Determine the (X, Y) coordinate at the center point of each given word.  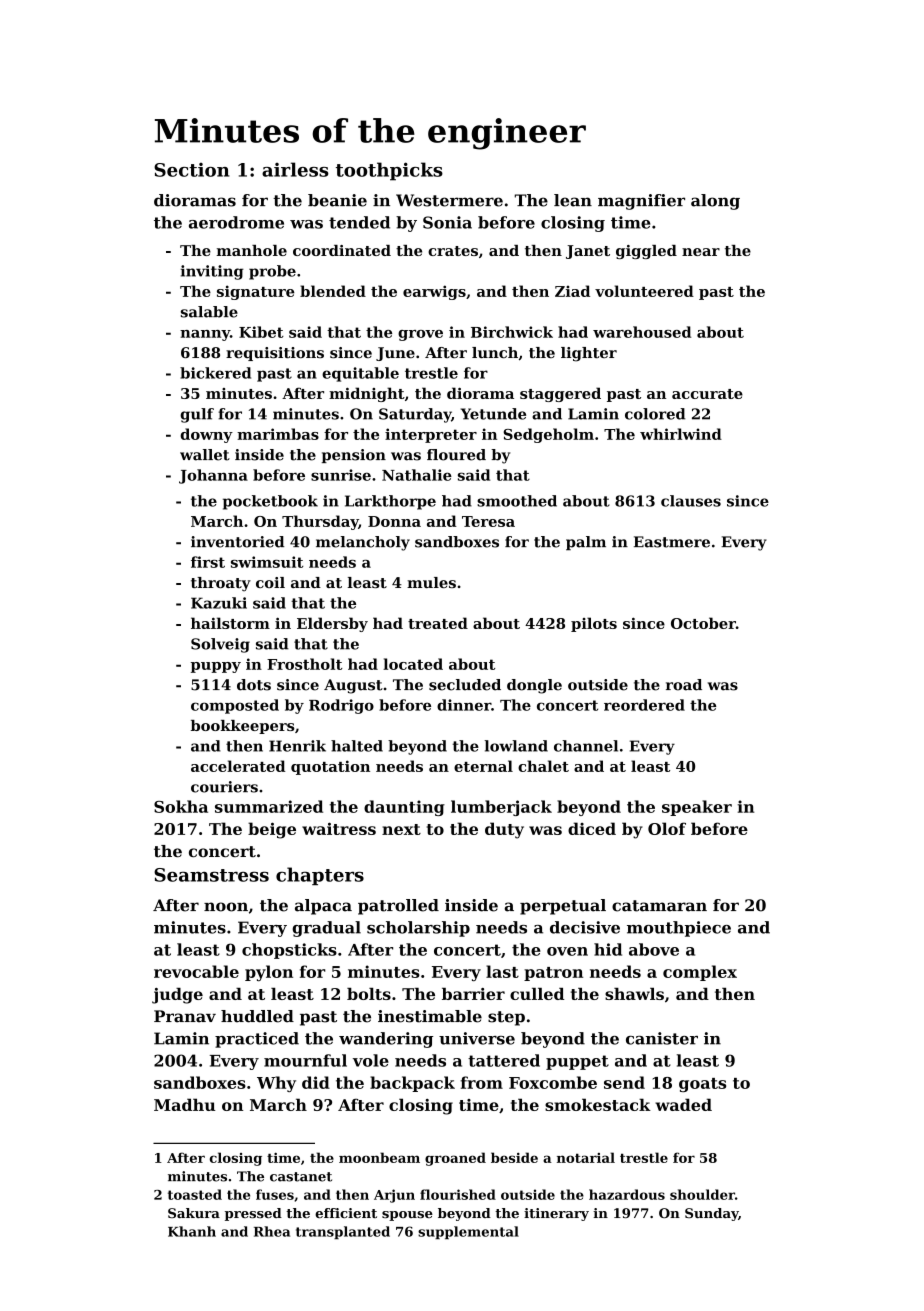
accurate (707, 394)
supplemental (468, 1232)
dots (254, 685)
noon (226, 907)
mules (431, 582)
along (715, 202)
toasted (195, 1194)
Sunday (711, 1214)
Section (192, 170)
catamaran (659, 906)
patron (553, 974)
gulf (197, 415)
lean (573, 200)
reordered (644, 705)
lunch (495, 352)
